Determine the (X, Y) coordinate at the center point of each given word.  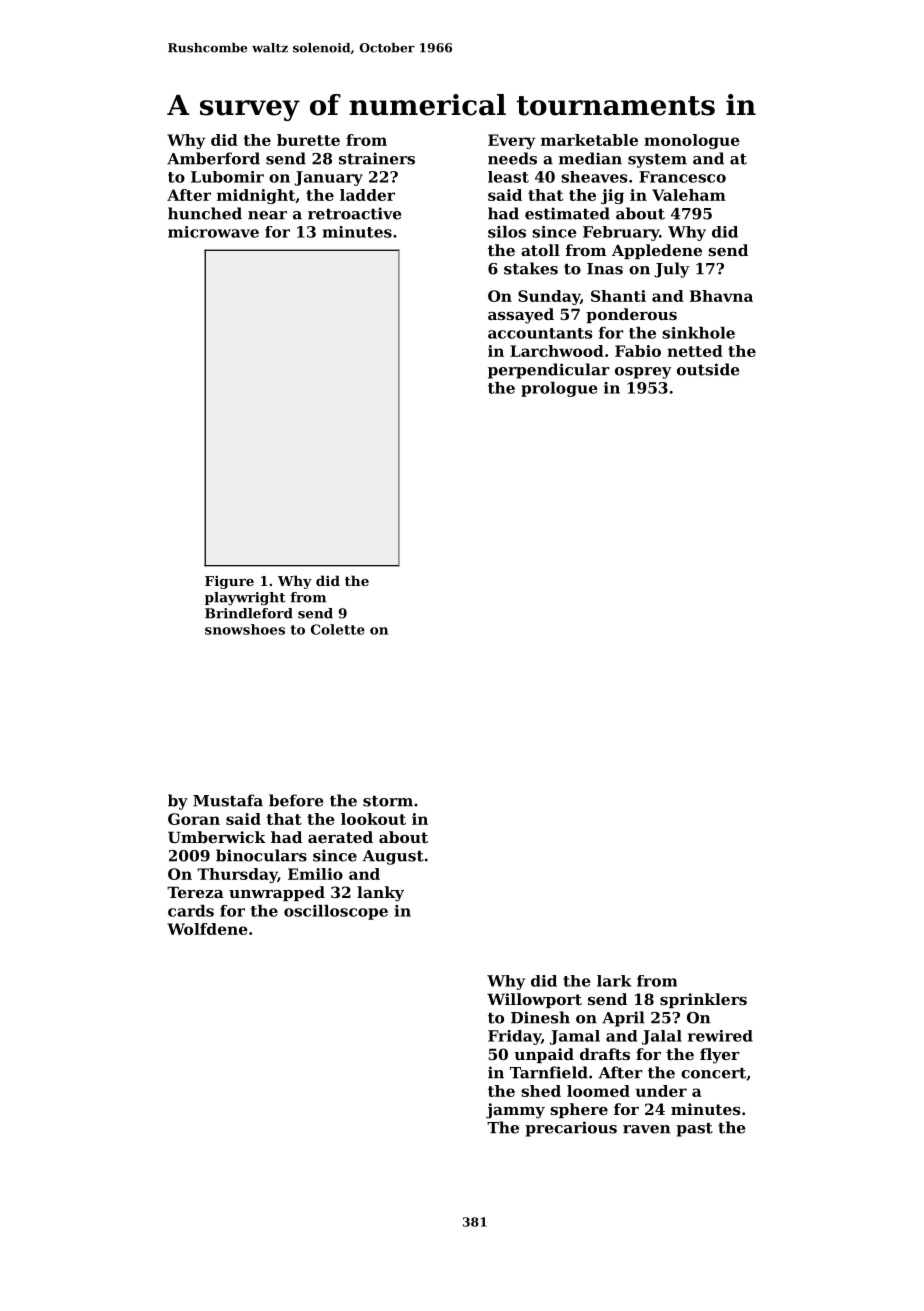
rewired (720, 1036)
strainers (377, 158)
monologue (692, 141)
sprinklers (703, 1000)
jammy (515, 1111)
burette (308, 140)
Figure (229, 582)
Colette (338, 629)
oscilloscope (336, 912)
